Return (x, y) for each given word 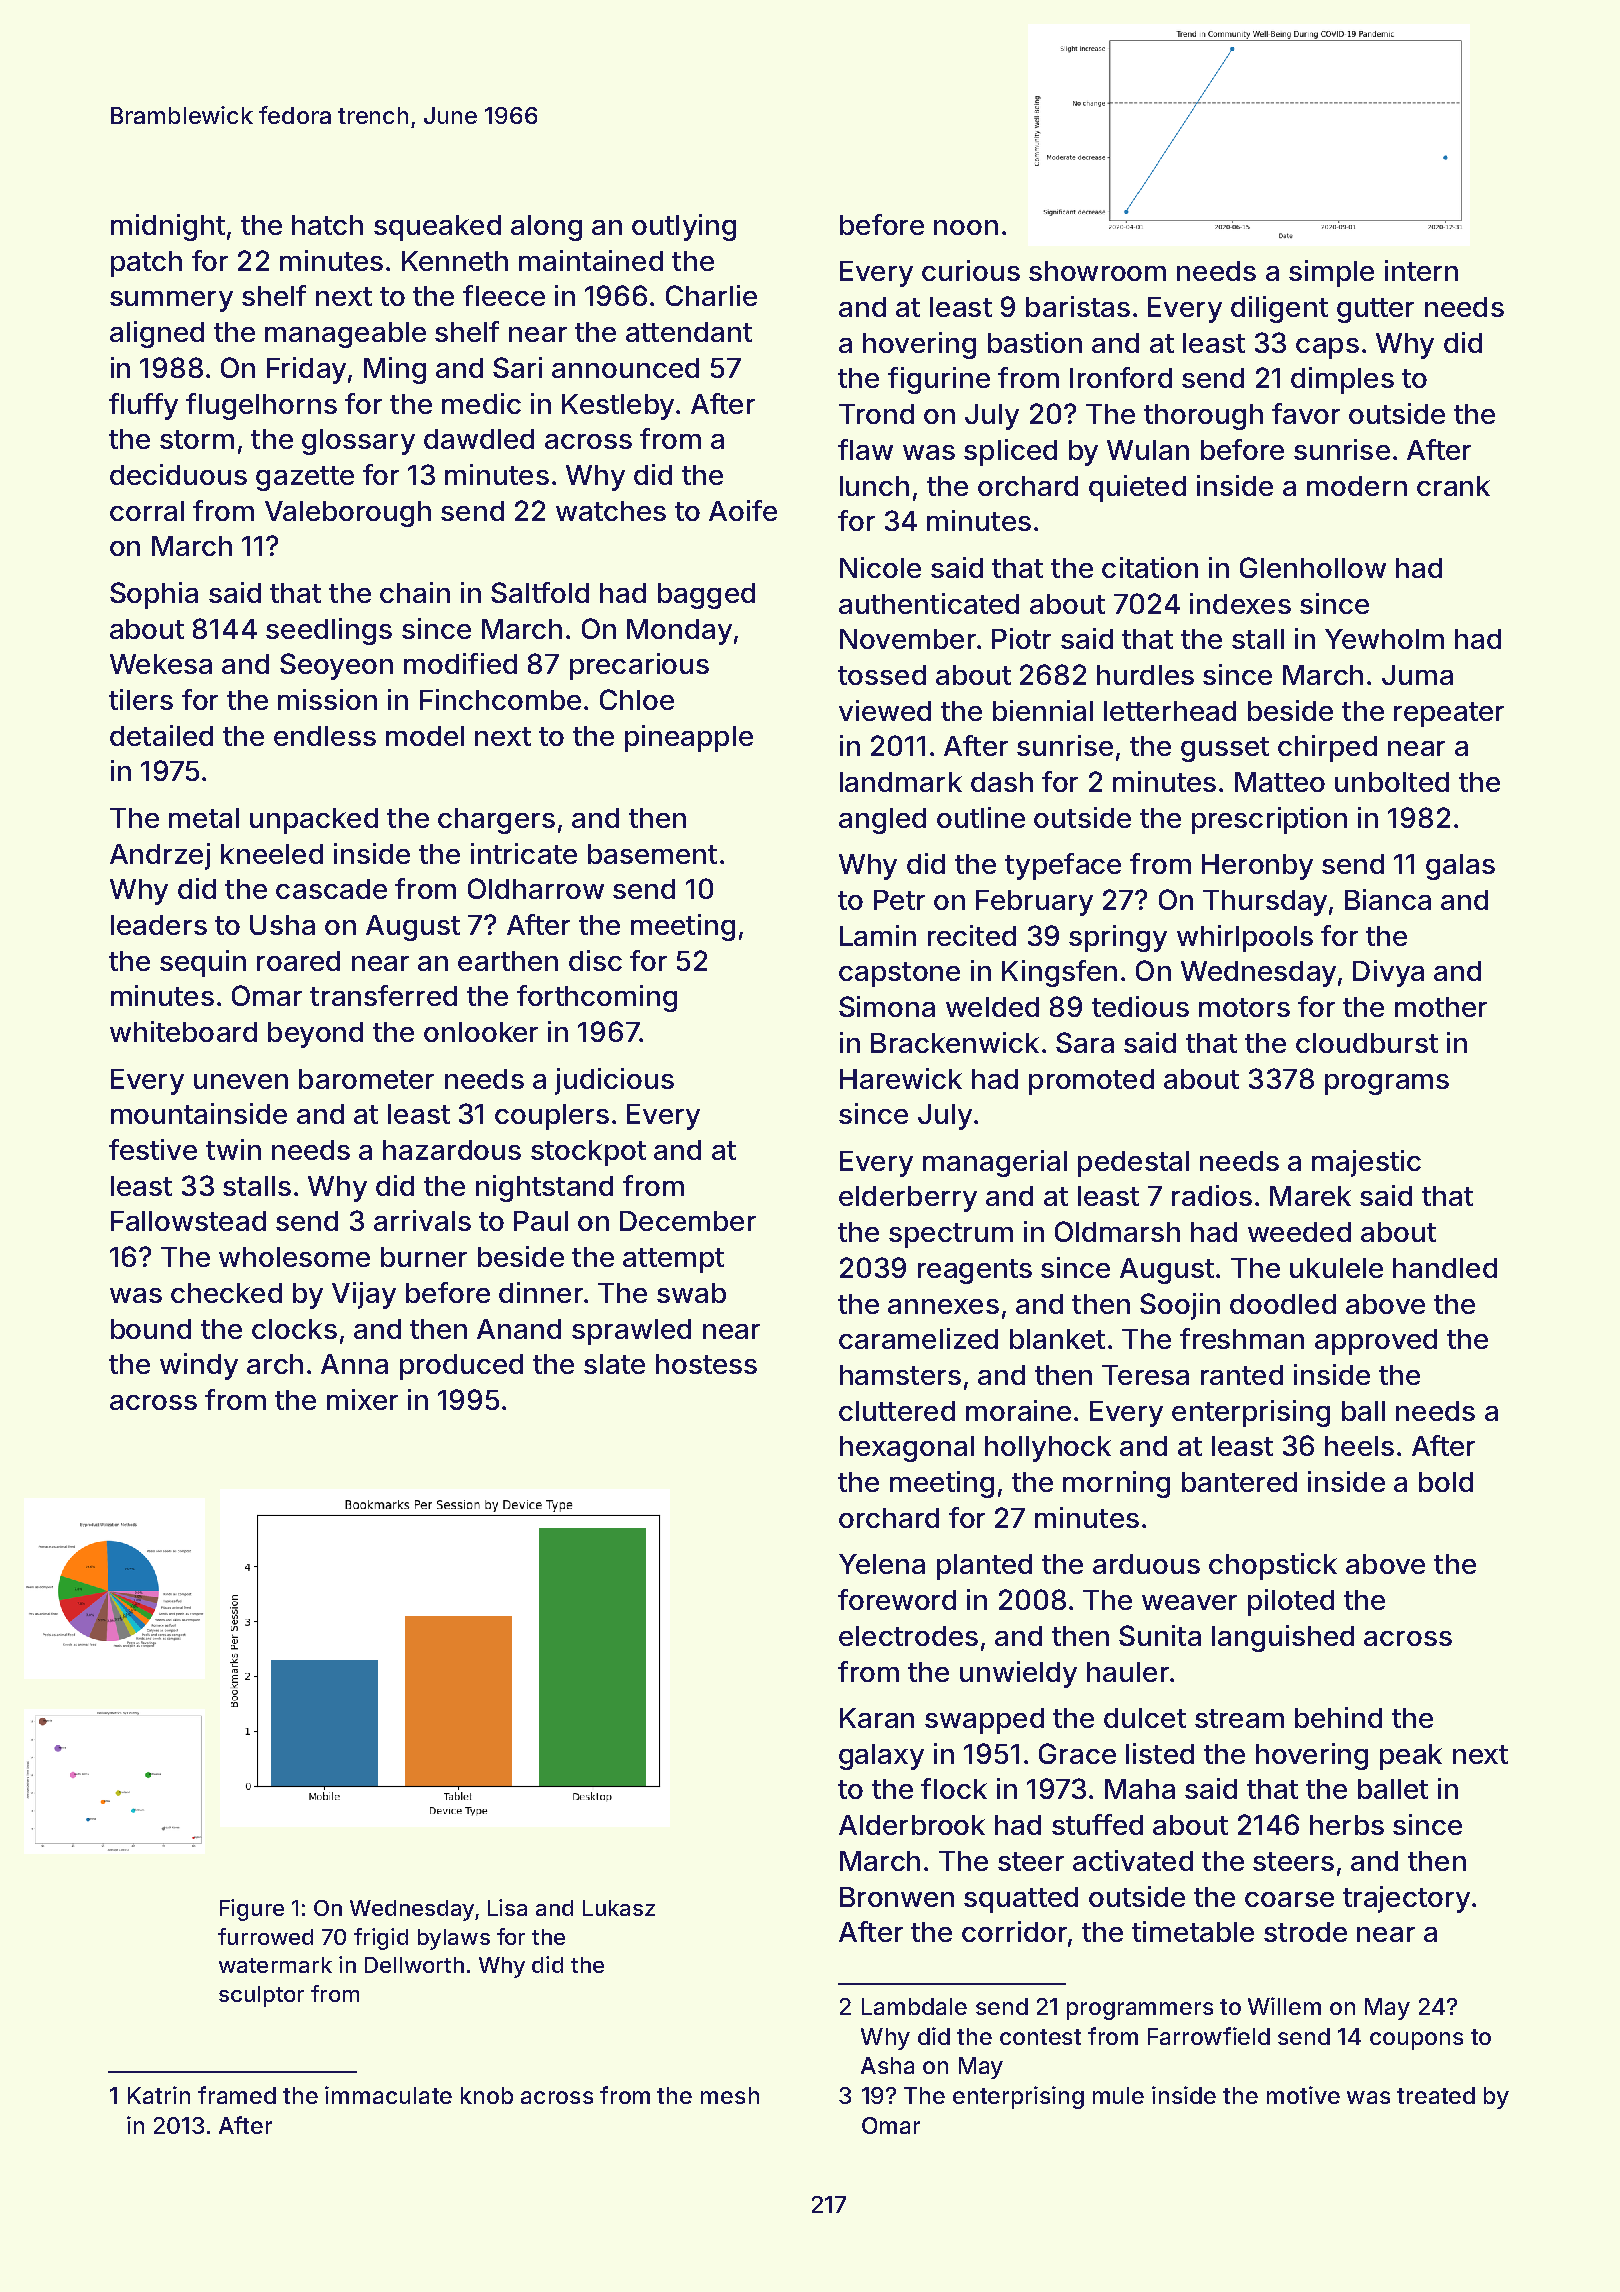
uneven (241, 1081)
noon (966, 227)
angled (882, 821)
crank (1453, 486)
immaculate (388, 2095)
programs (1387, 1084)
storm (197, 439)
